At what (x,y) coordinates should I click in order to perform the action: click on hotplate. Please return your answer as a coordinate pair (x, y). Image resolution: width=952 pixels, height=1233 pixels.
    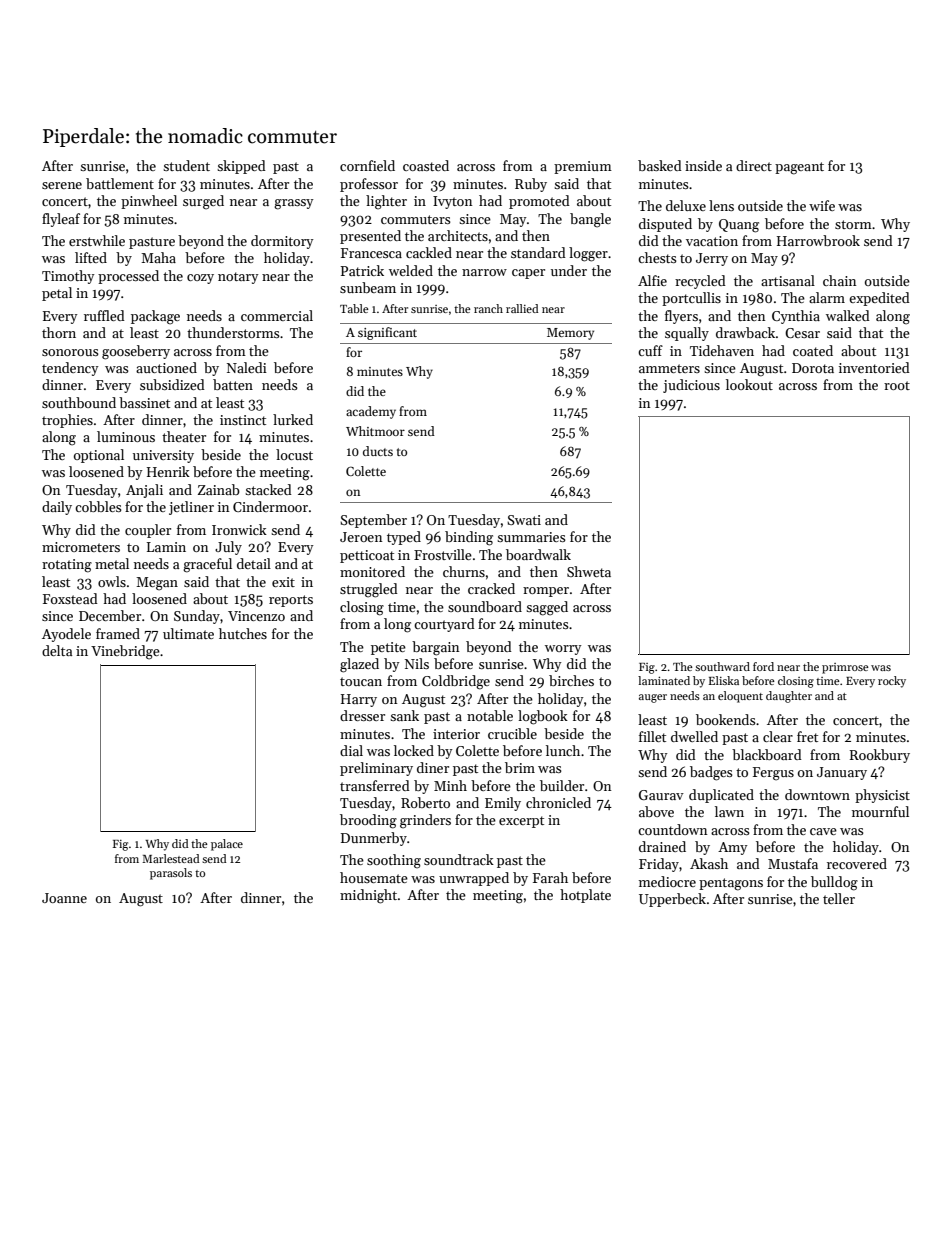
    Looking at the image, I should click on (585, 896).
